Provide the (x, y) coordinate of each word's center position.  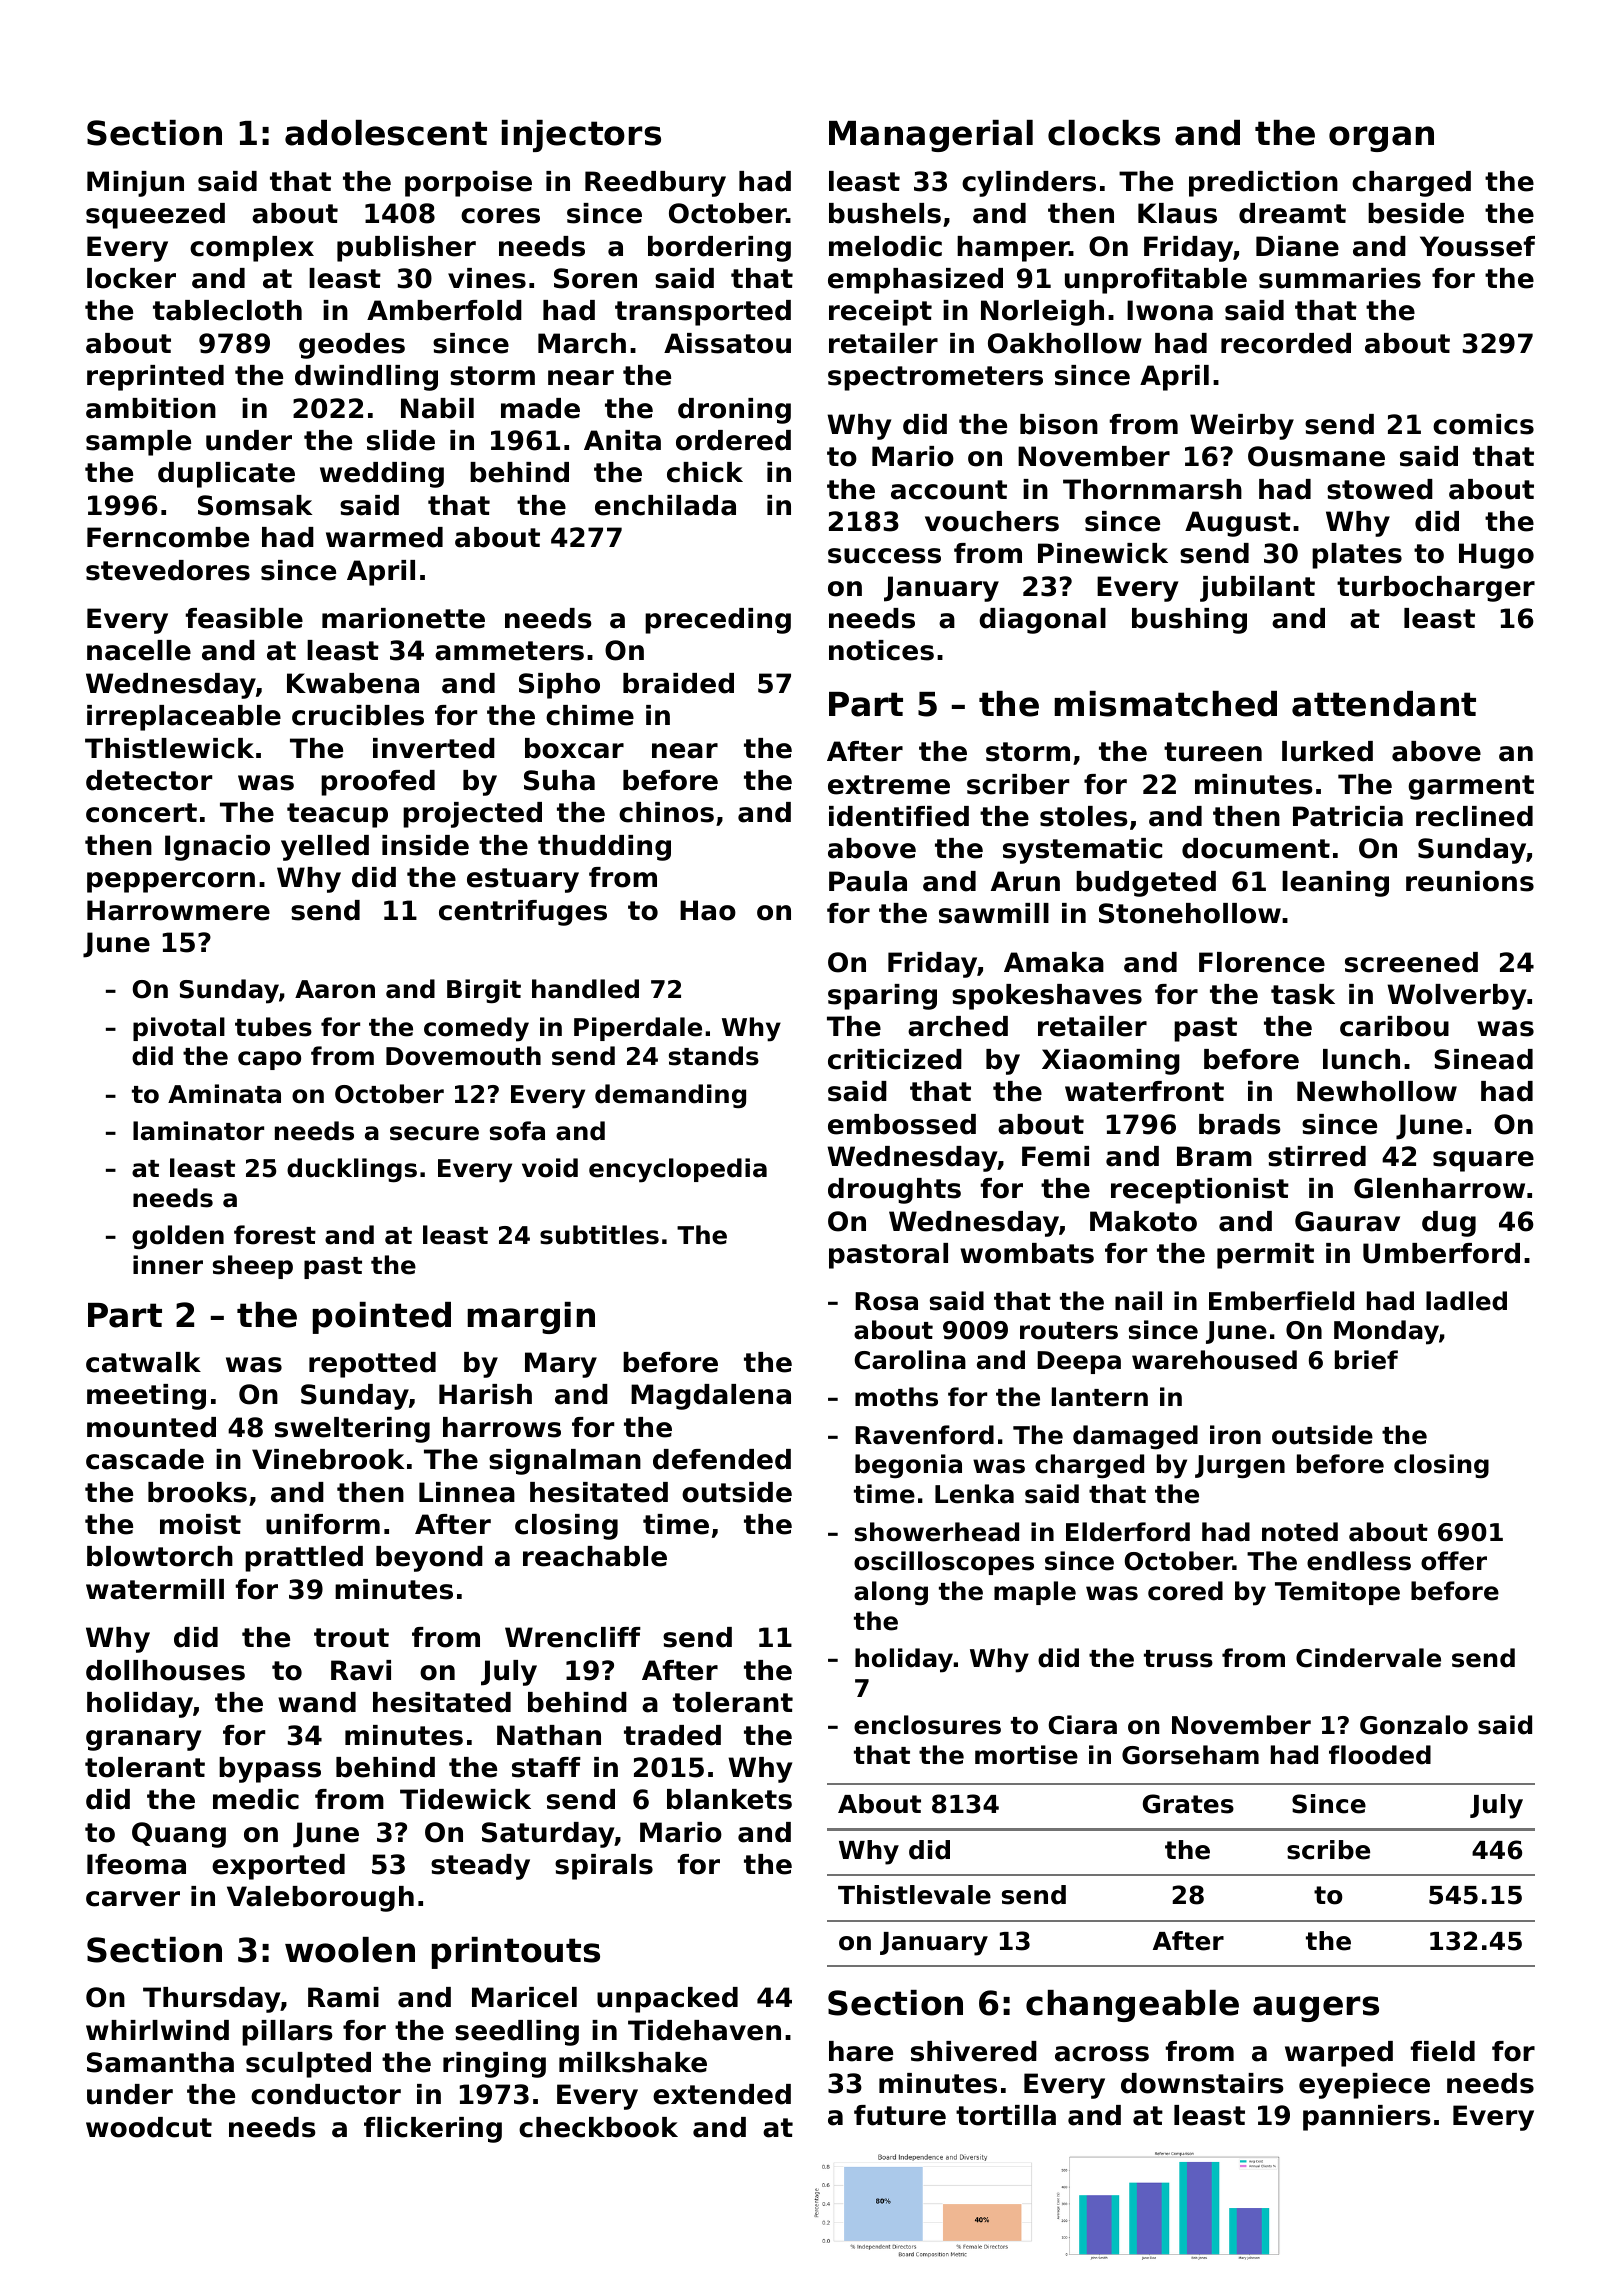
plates (1357, 556)
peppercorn (171, 882)
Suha (559, 780)
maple (1035, 1593)
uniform (323, 1524)
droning (734, 411)
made (540, 408)
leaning (1335, 884)
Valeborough (320, 1899)
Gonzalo (1414, 1725)
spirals (604, 1867)
